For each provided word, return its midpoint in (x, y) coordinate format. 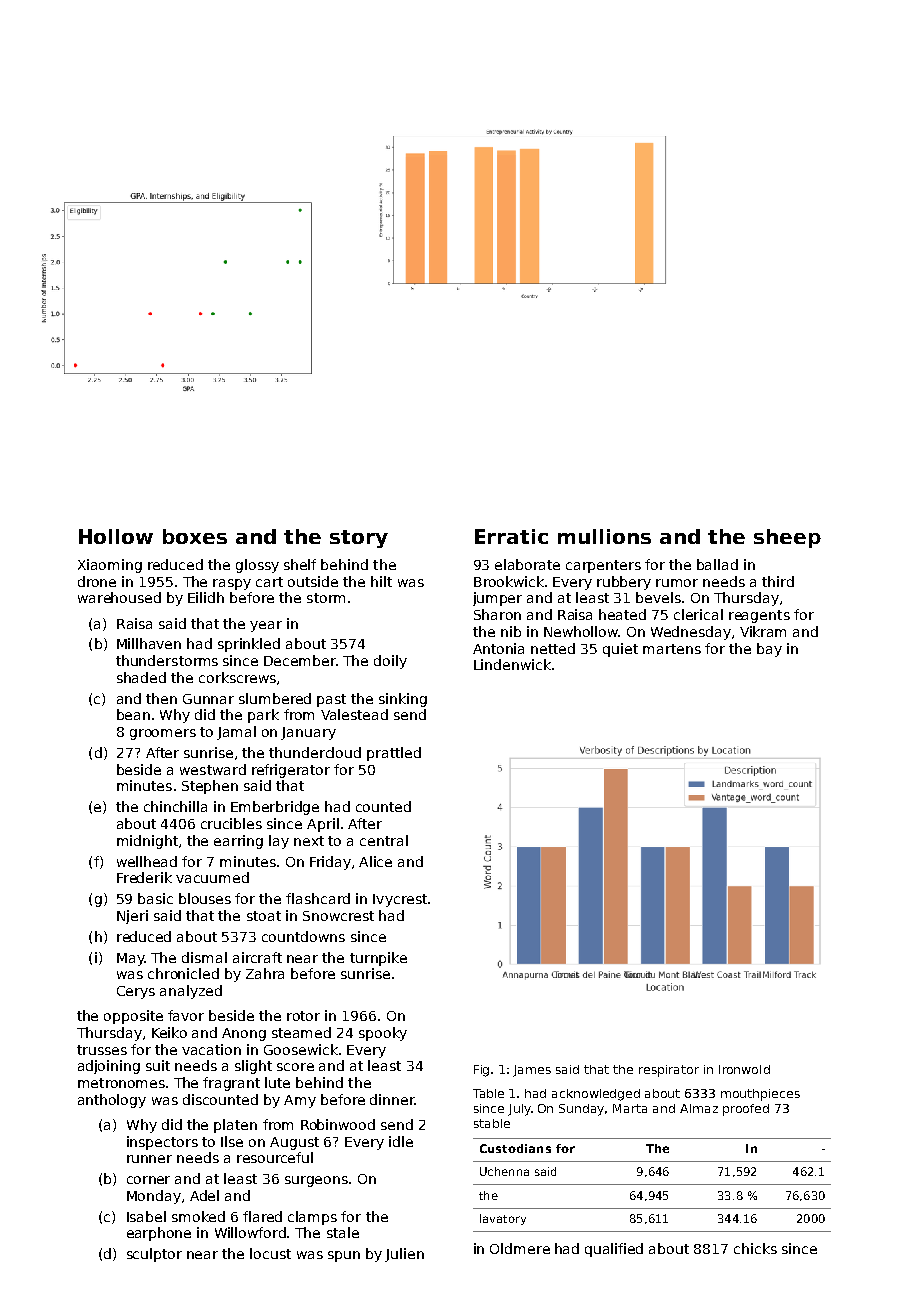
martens (672, 649)
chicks (755, 1248)
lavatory (503, 1219)
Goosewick (301, 1049)
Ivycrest (400, 900)
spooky (383, 1034)
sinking (403, 700)
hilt (381, 581)
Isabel (146, 1216)
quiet (620, 650)
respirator (669, 1071)
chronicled (183, 973)
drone (97, 581)
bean (133, 714)
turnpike (378, 959)
